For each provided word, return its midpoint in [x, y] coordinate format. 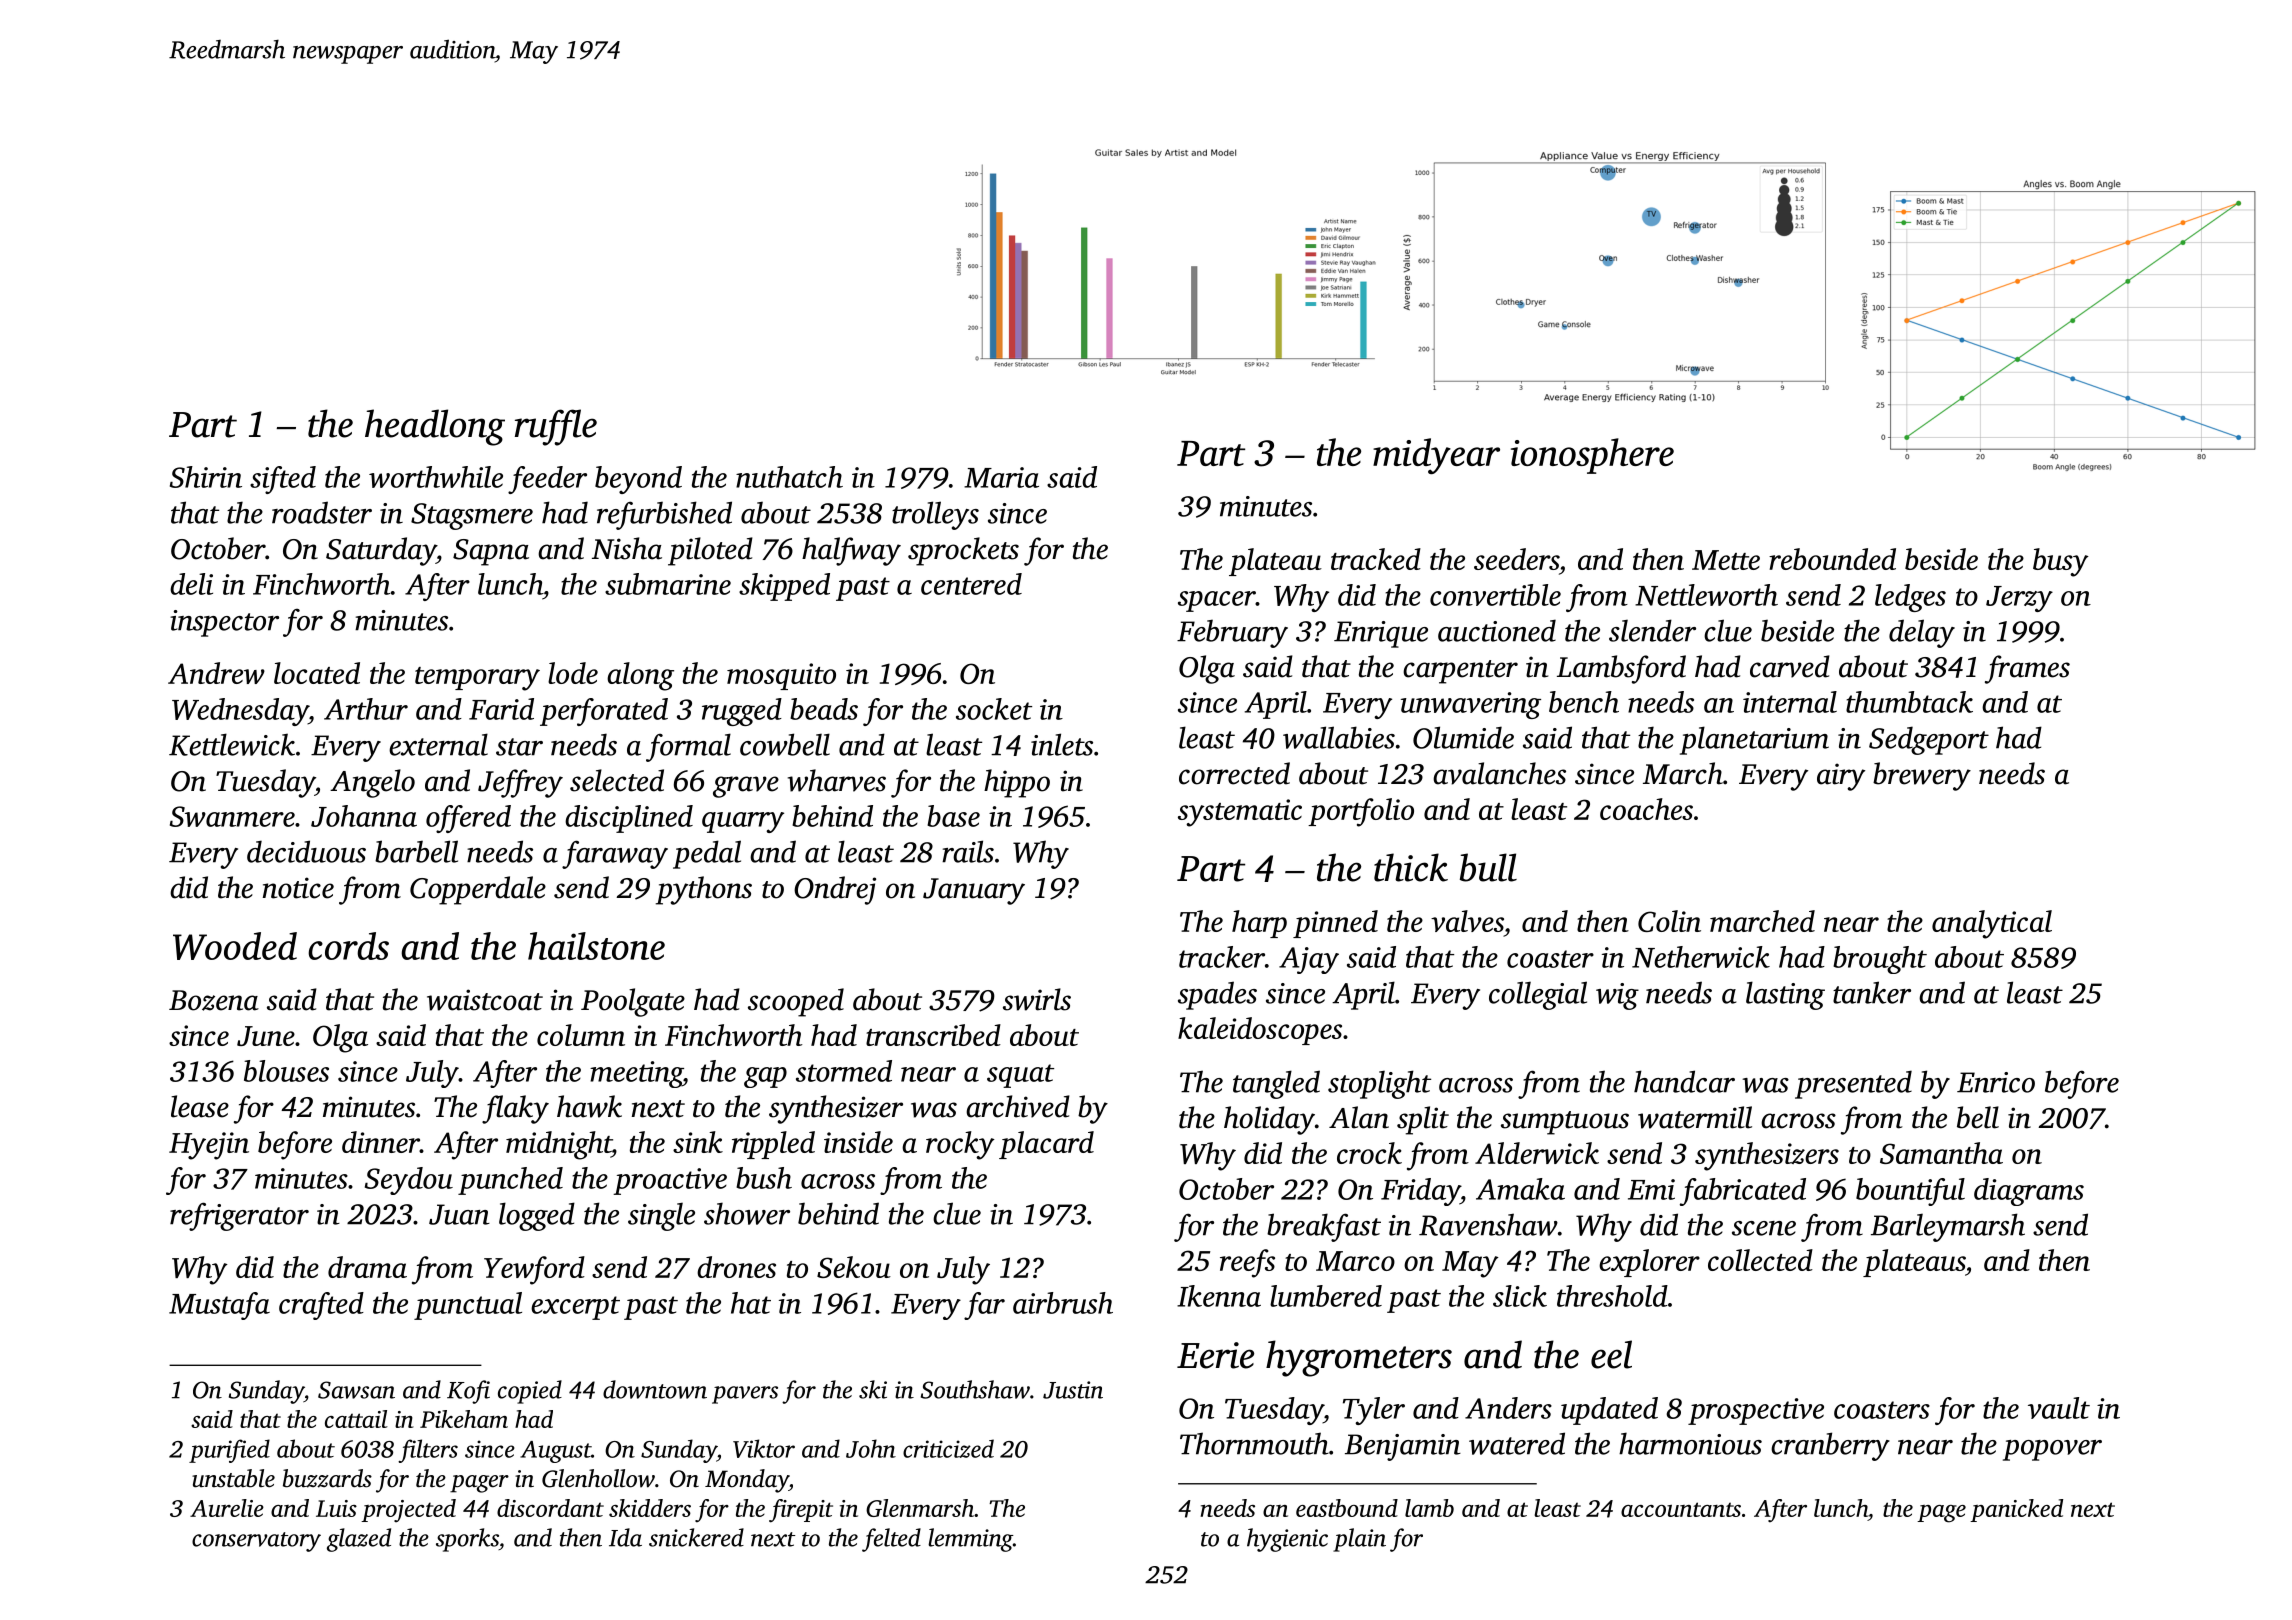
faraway [615, 854]
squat [1020, 1076]
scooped [796, 1002]
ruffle [556, 427]
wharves [837, 780]
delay [1922, 633]
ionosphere [1592, 456]
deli [191, 584]
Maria [1001, 477]
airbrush [1063, 1303]
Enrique [1381, 634]
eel [1611, 1354]
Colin [1669, 921]
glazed [359, 1540]
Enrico [1996, 1082]
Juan [459, 1214]
